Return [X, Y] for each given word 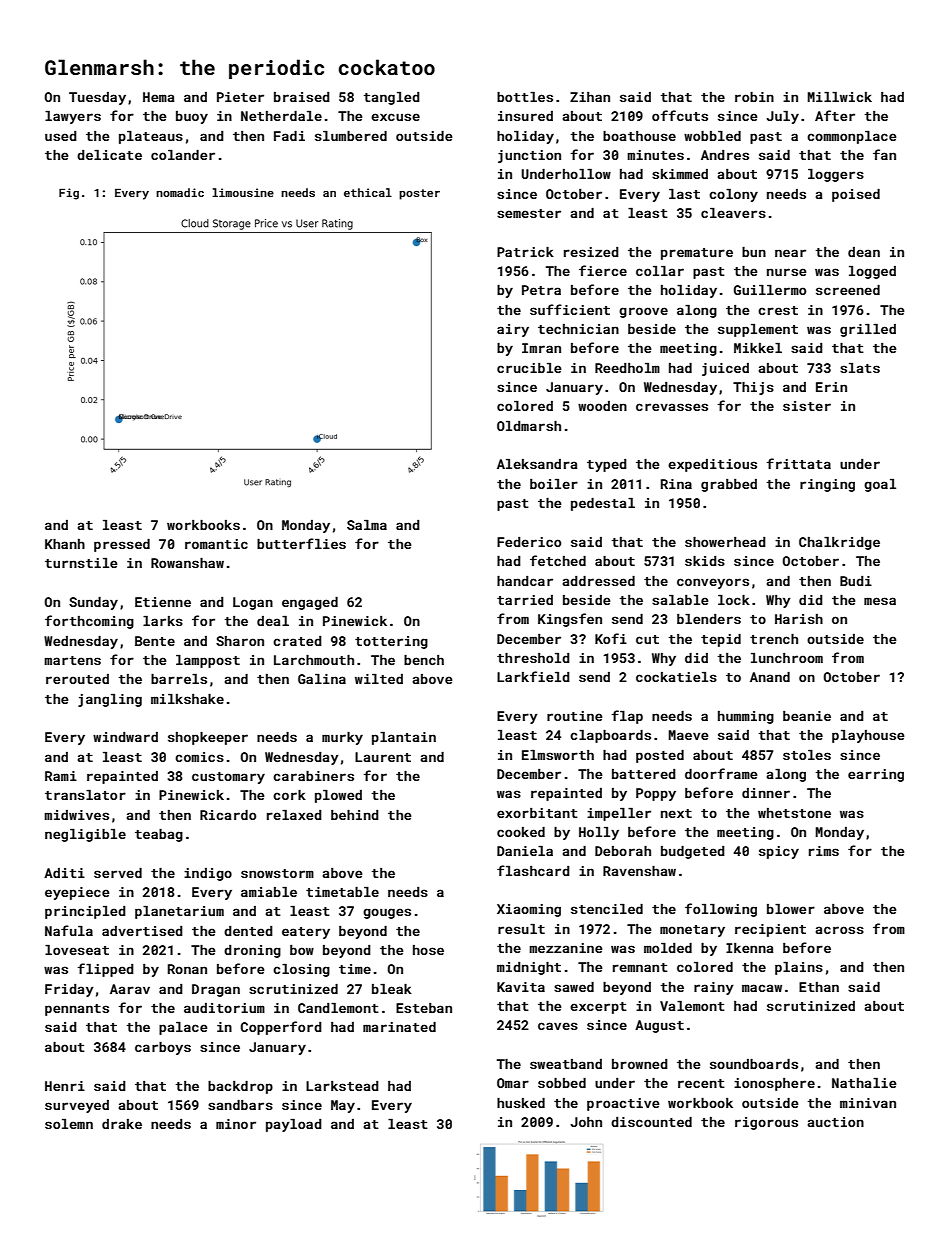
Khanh [65, 544]
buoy [192, 117]
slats [860, 368]
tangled [391, 98]
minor [236, 1124]
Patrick [525, 252]
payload [294, 1125]
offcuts [680, 115]
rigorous [766, 1123]
